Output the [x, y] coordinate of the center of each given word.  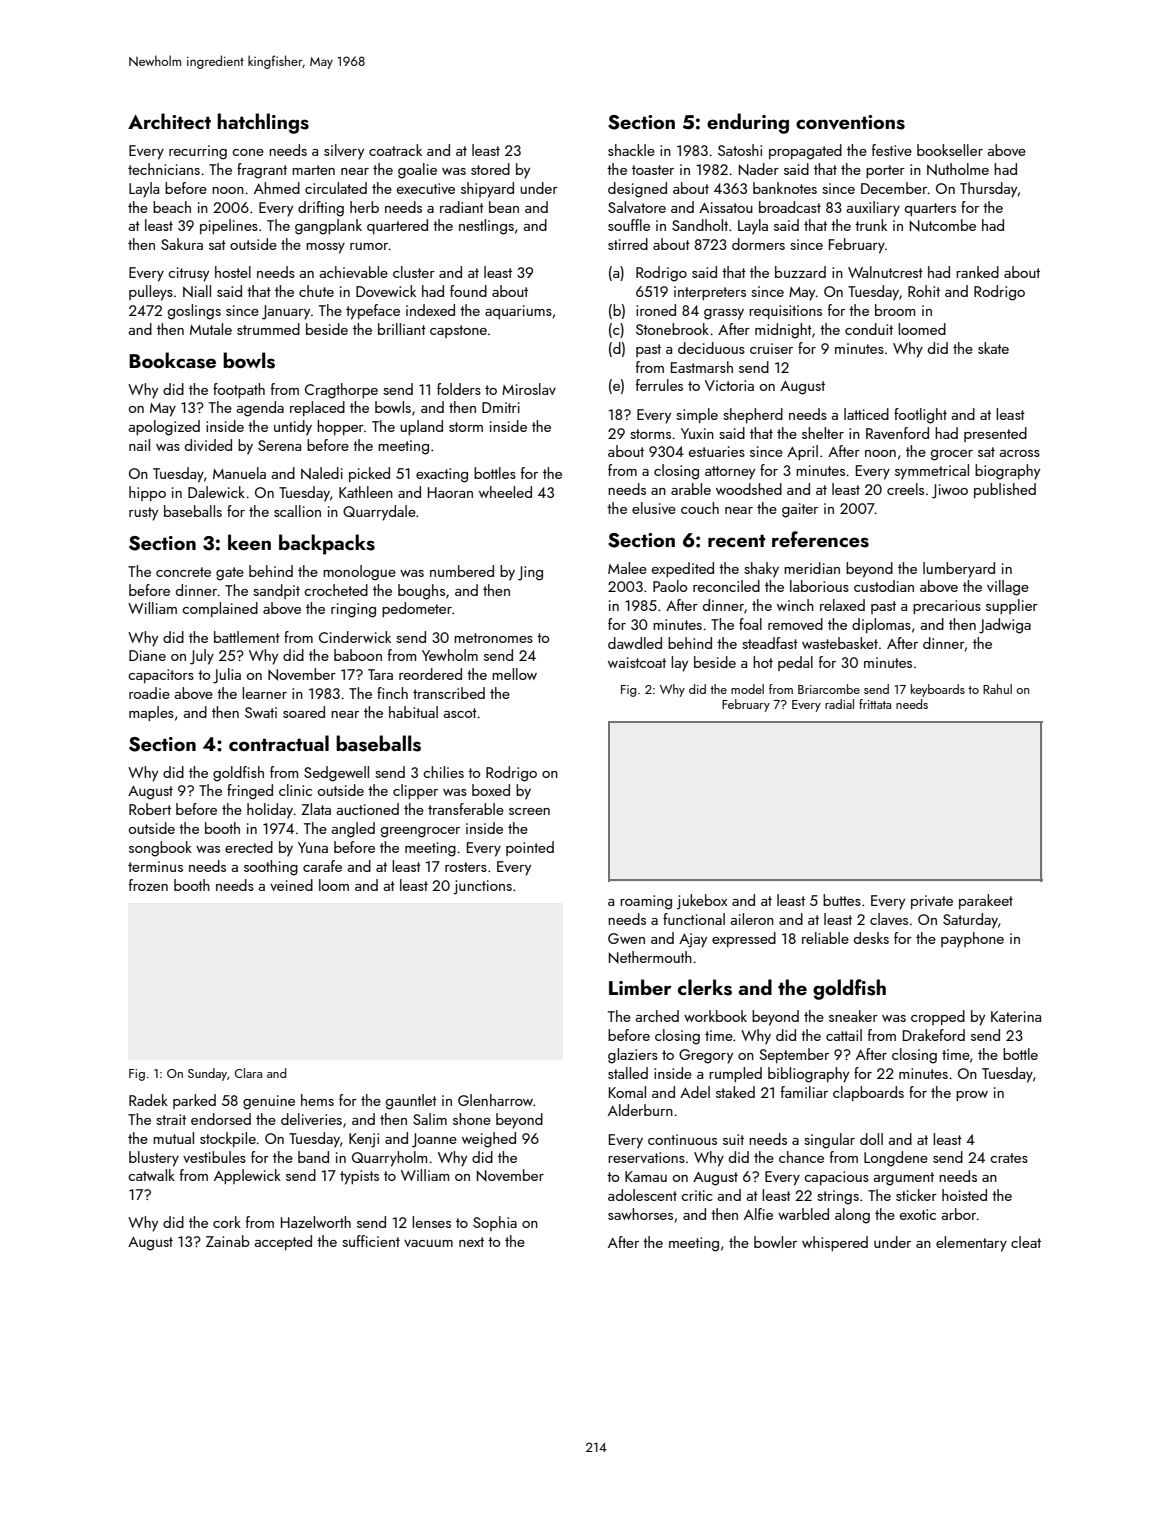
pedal [795, 663]
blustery [154, 1159]
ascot [460, 713]
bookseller [950, 150]
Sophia [495, 1223]
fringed [250, 792]
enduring [748, 123]
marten [313, 170]
